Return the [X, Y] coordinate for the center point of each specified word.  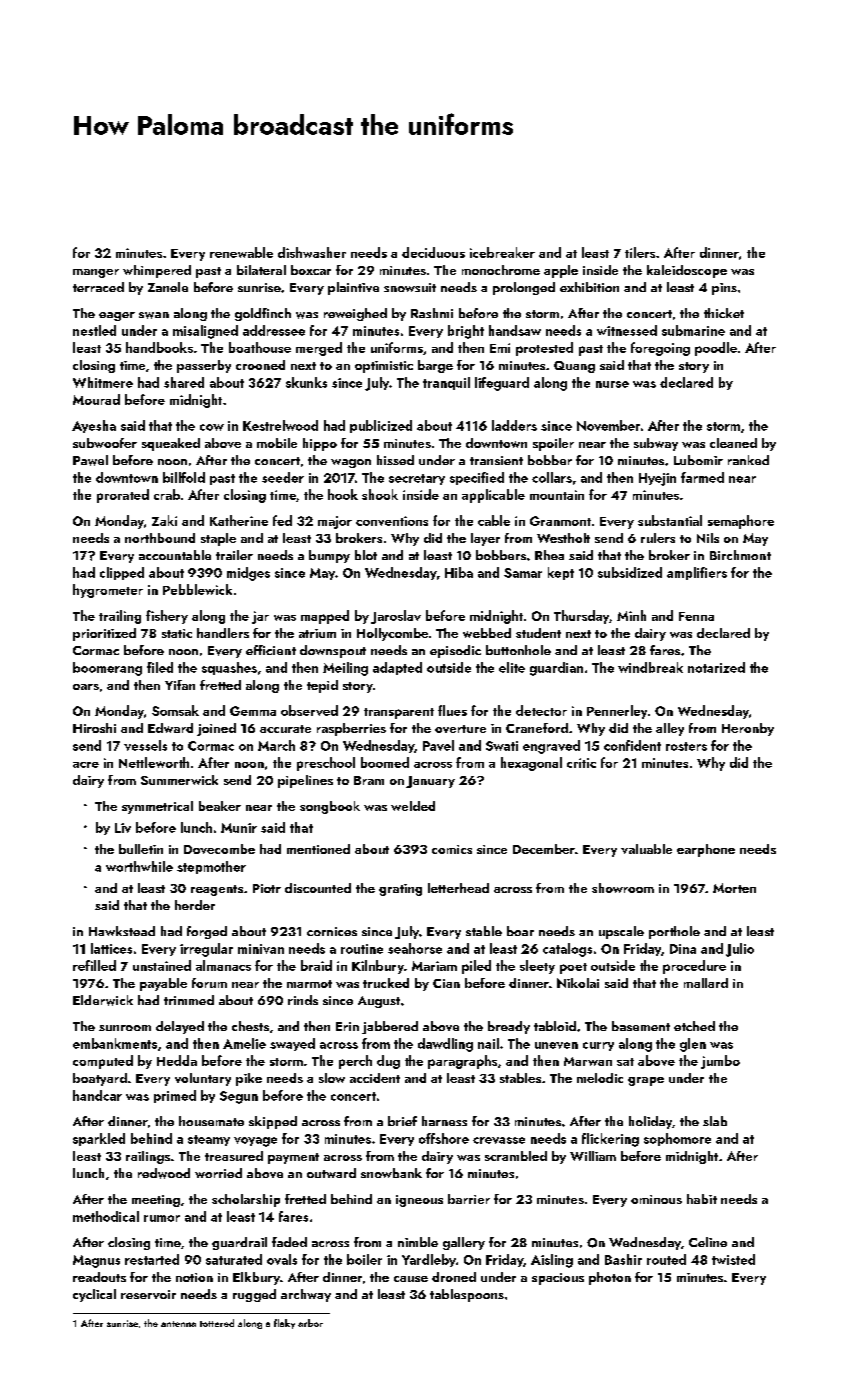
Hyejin [657, 479]
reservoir [148, 1294]
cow [212, 427]
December [544, 849]
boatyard [100, 1079]
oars [86, 687]
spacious [558, 1279]
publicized [381, 426]
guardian [556, 669]
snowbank [391, 1173]
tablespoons [467, 1295]
